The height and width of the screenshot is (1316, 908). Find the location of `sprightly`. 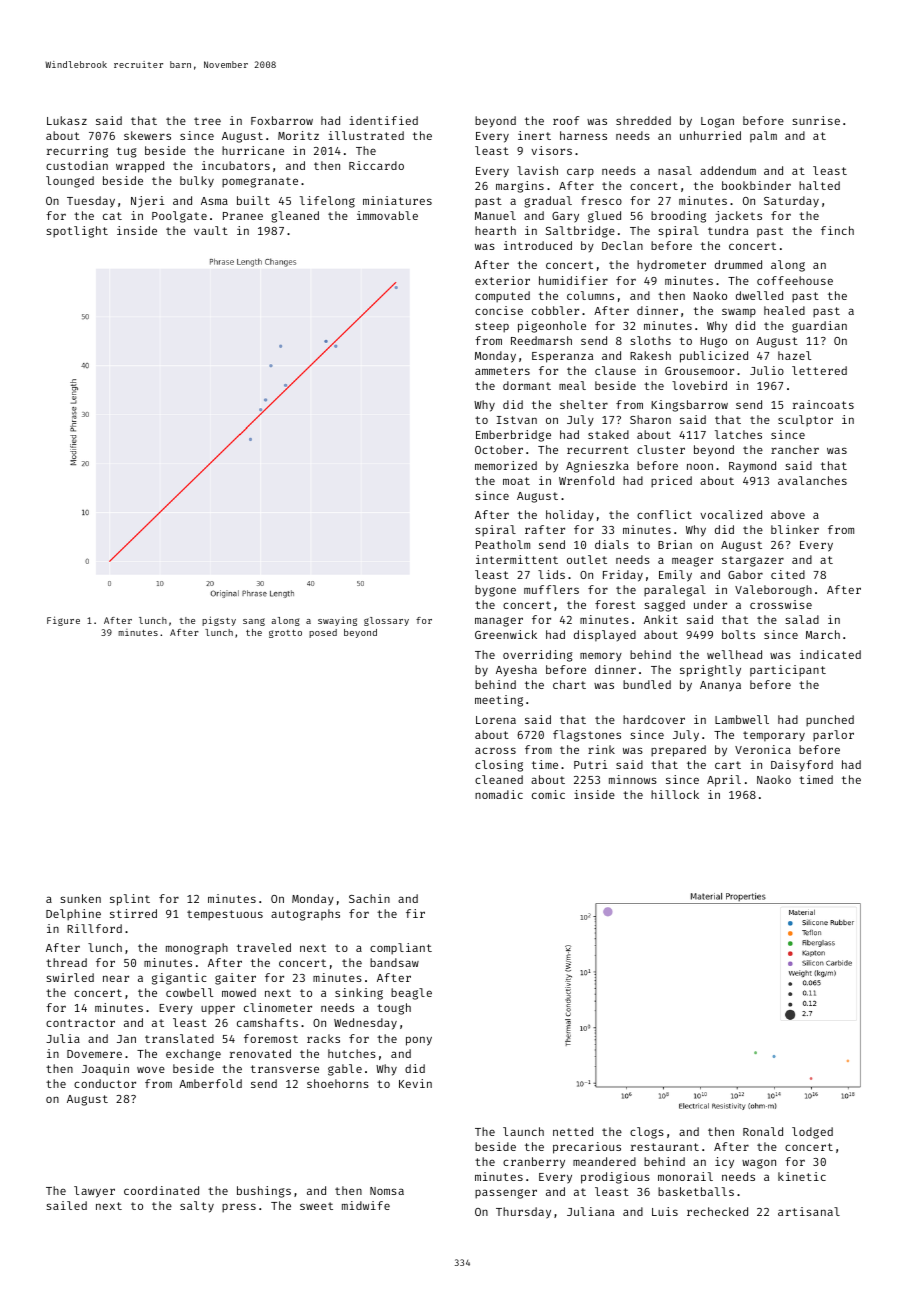

sprightly is located at coordinates (710, 671).
